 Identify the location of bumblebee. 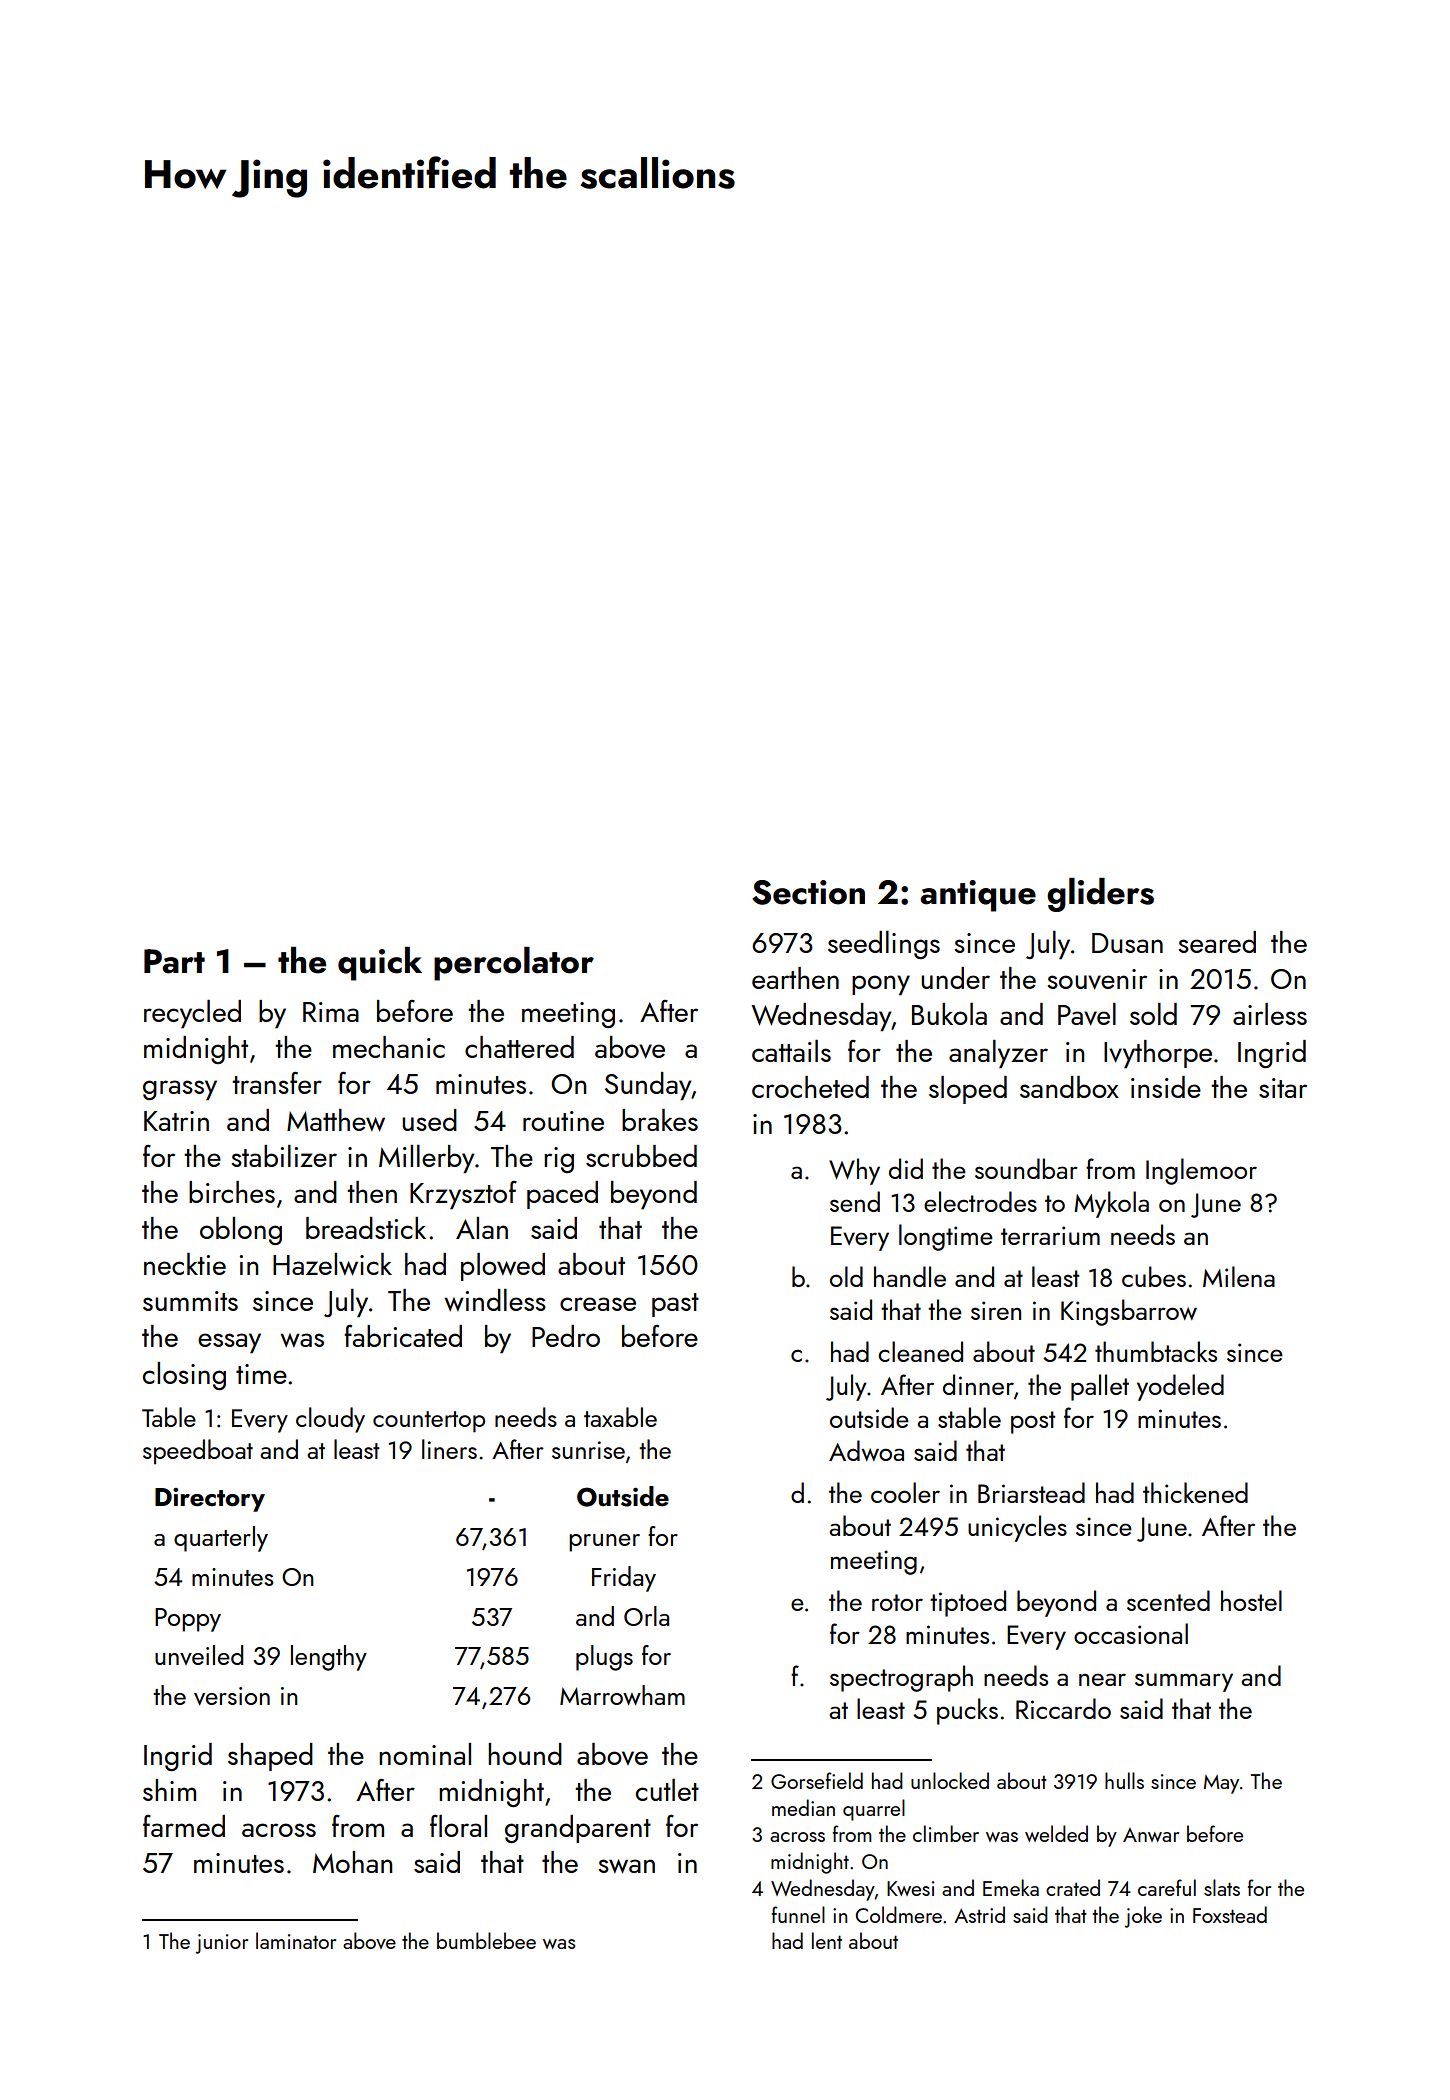
(486, 1940).
